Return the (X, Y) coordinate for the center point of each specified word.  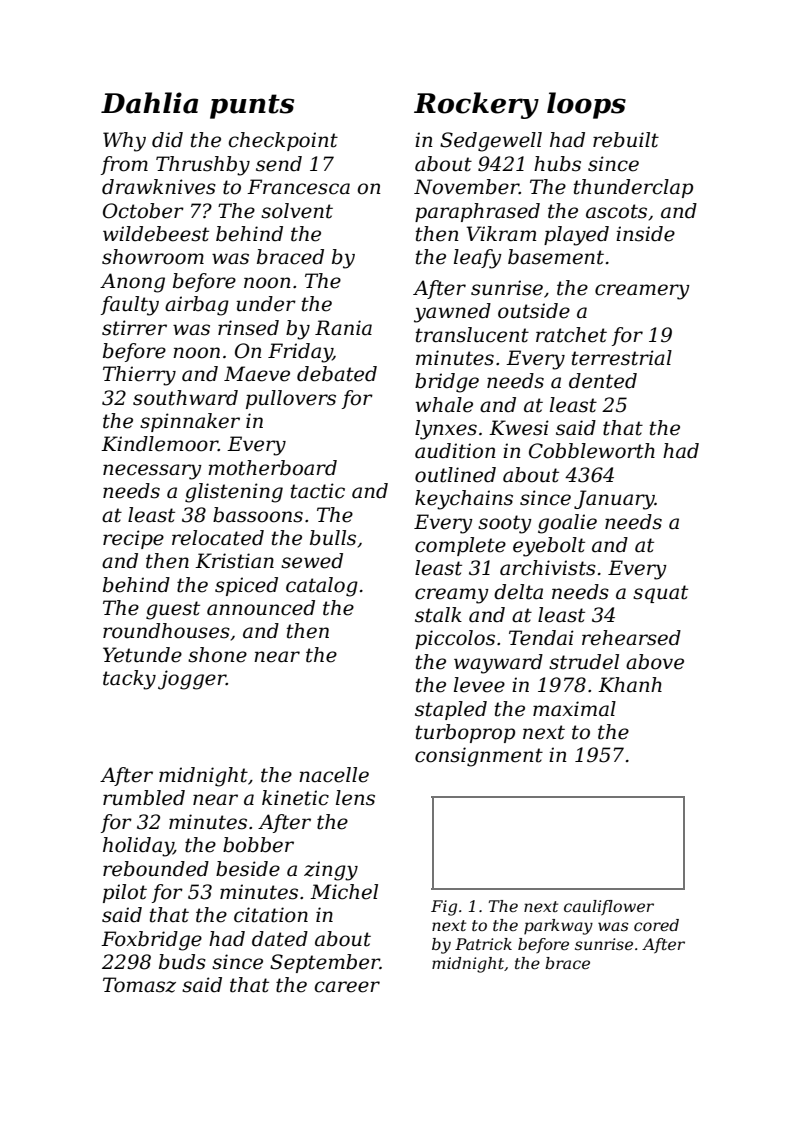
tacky (129, 680)
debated (337, 374)
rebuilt (626, 140)
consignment (479, 757)
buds (182, 962)
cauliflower (609, 907)
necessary (152, 472)
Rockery (476, 105)
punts (252, 106)
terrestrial (622, 358)
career (347, 987)
